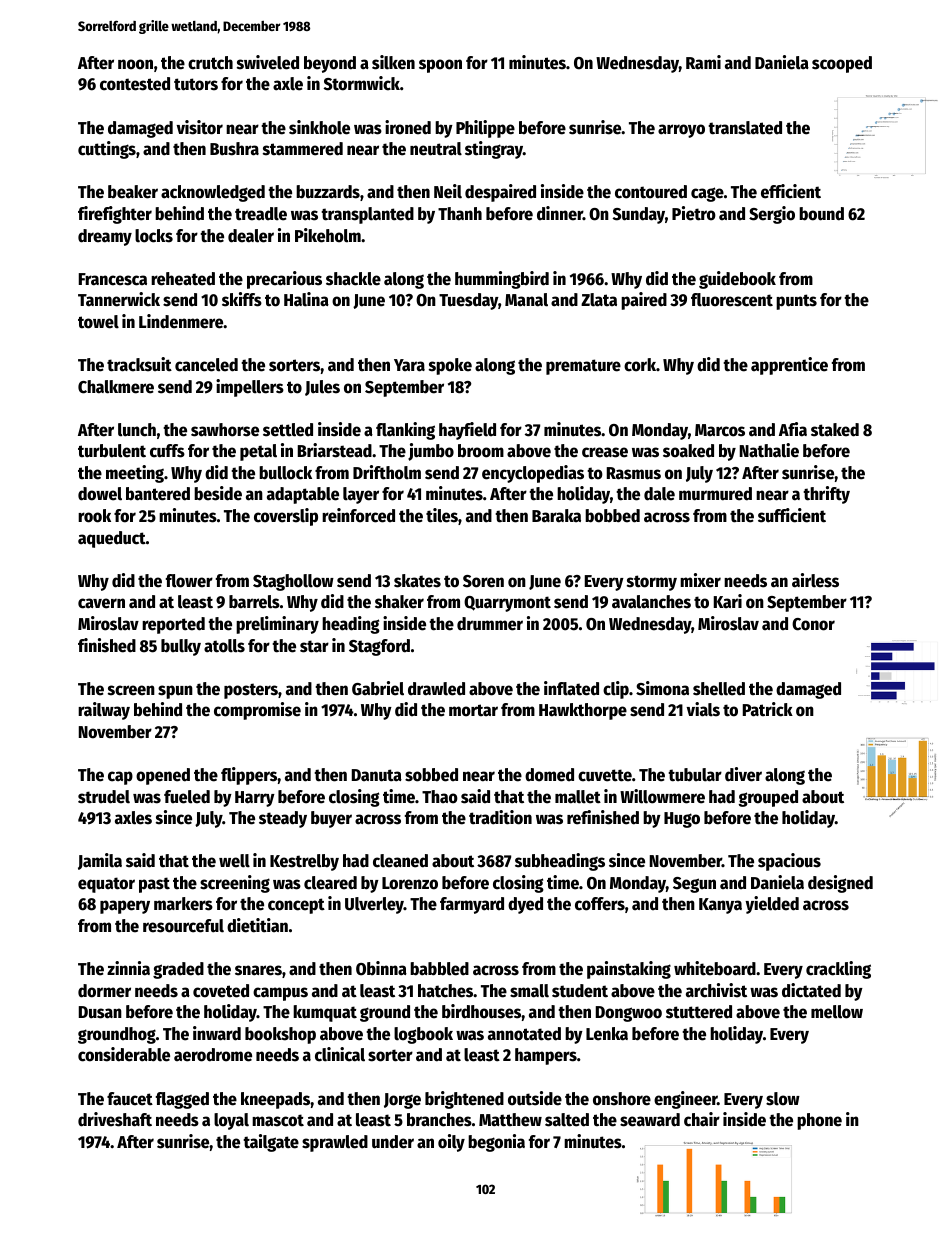  Describe the element at coordinates (124, 1054) in the image. I see `considerable` at that location.
